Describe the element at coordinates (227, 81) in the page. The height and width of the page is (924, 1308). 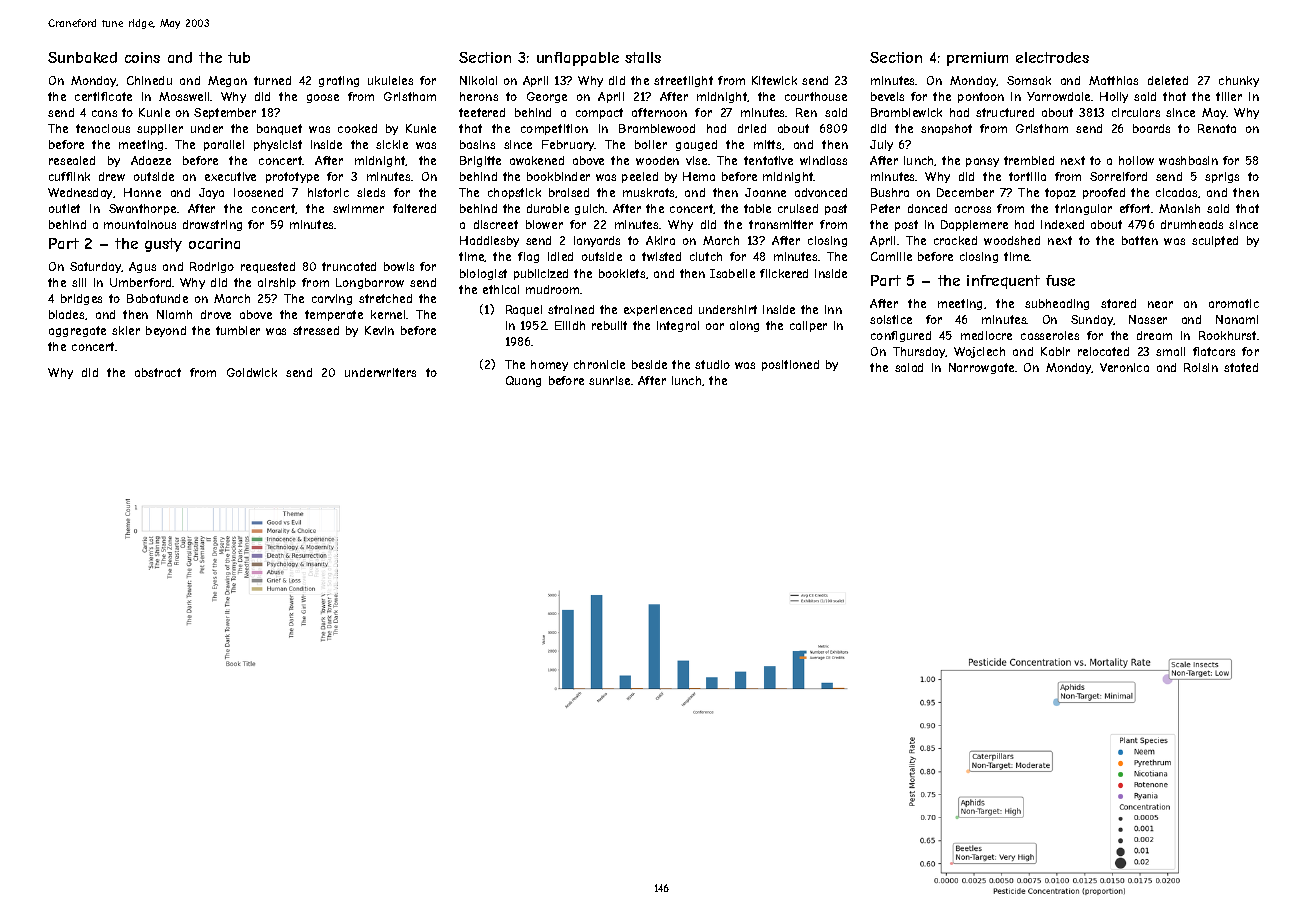
I see `Megan` at that location.
